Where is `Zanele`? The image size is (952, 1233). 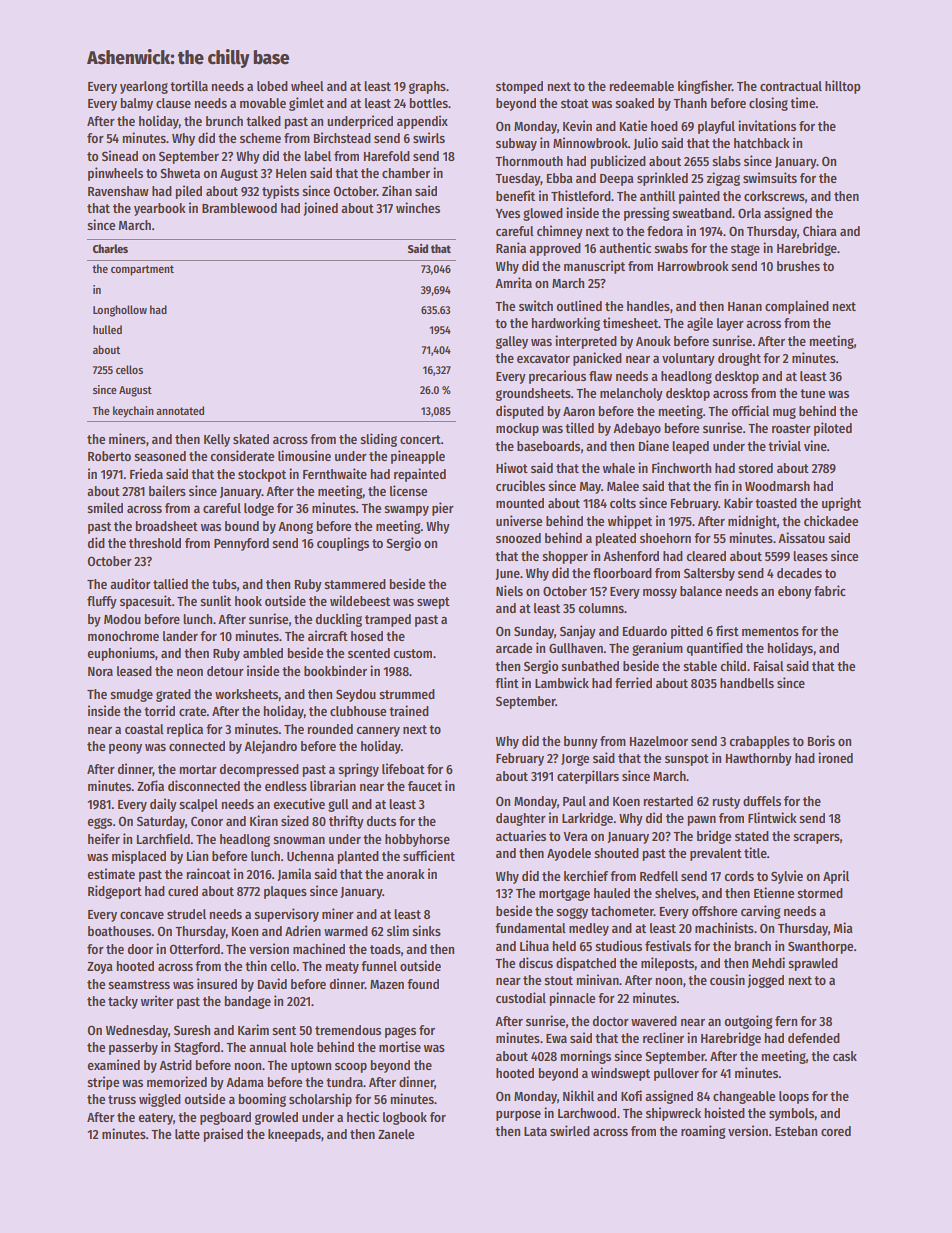
Zanele is located at coordinates (396, 1134).
